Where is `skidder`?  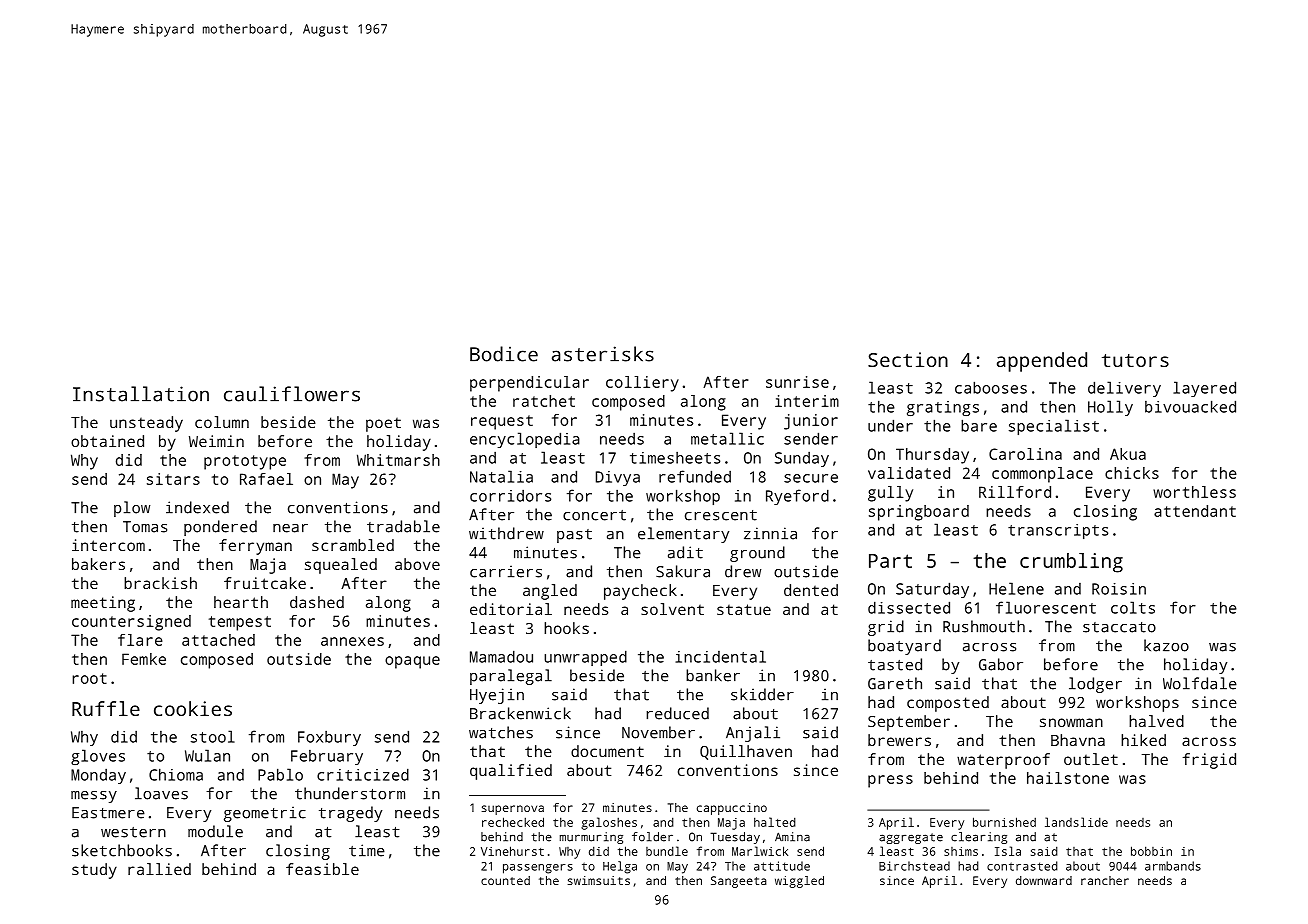
skidder is located at coordinates (762, 694).
